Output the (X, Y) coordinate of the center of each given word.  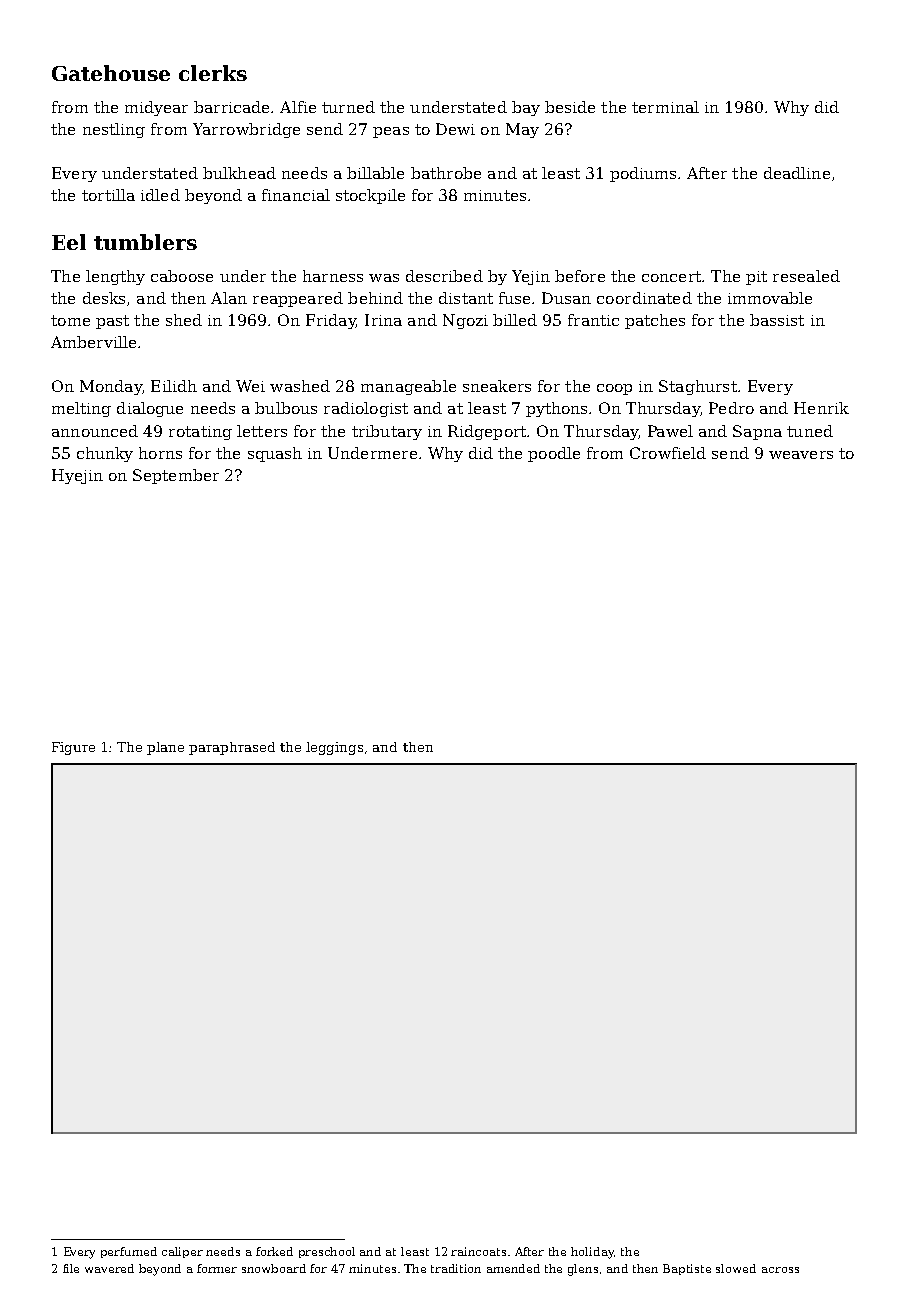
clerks (213, 73)
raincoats (478, 1251)
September (176, 476)
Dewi (455, 129)
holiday (592, 1253)
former (217, 1268)
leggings (334, 748)
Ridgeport (487, 432)
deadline (797, 173)
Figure (73, 748)
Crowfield (668, 453)
